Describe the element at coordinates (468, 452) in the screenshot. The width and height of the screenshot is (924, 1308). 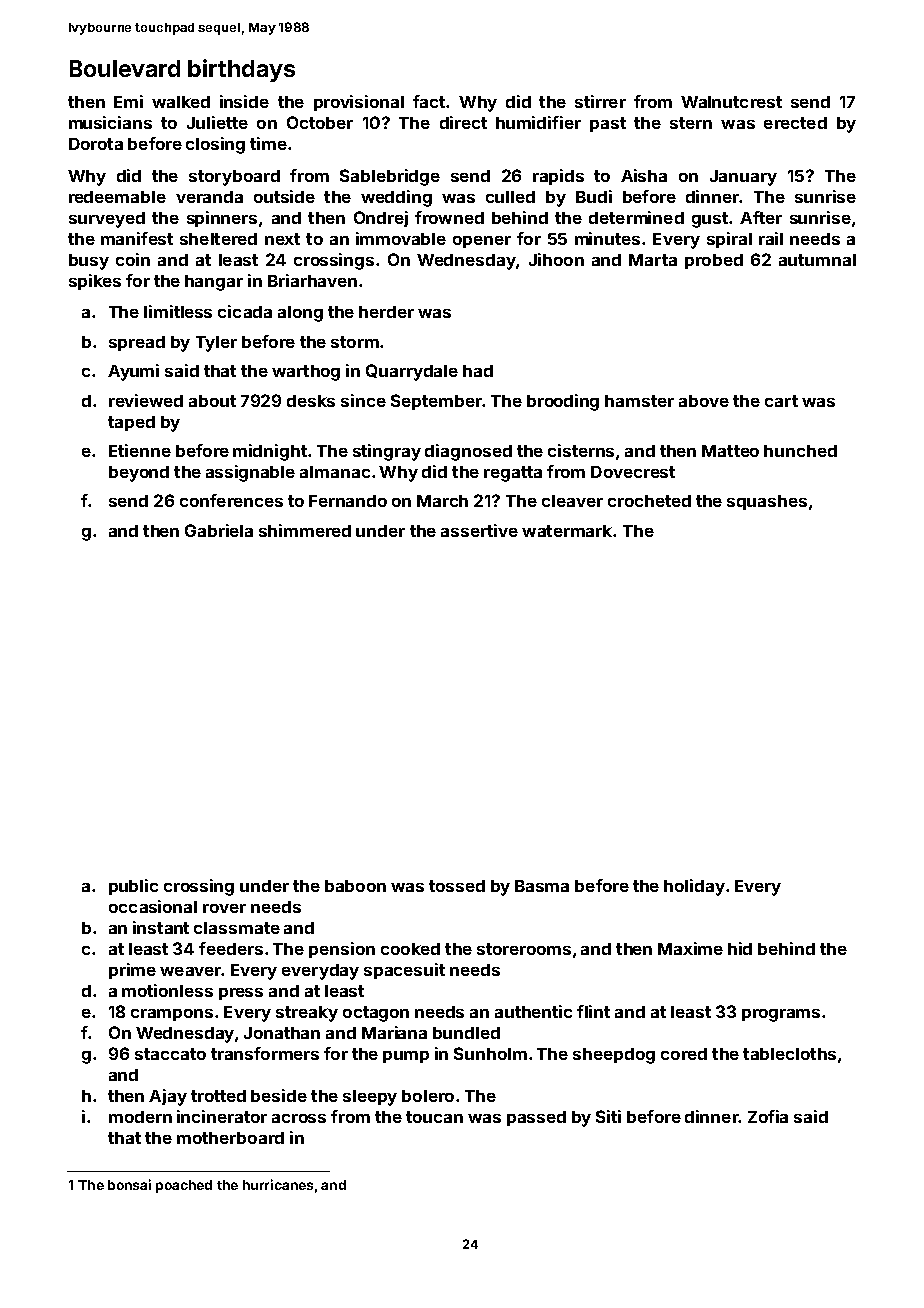
I see `diagnosed` at that location.
